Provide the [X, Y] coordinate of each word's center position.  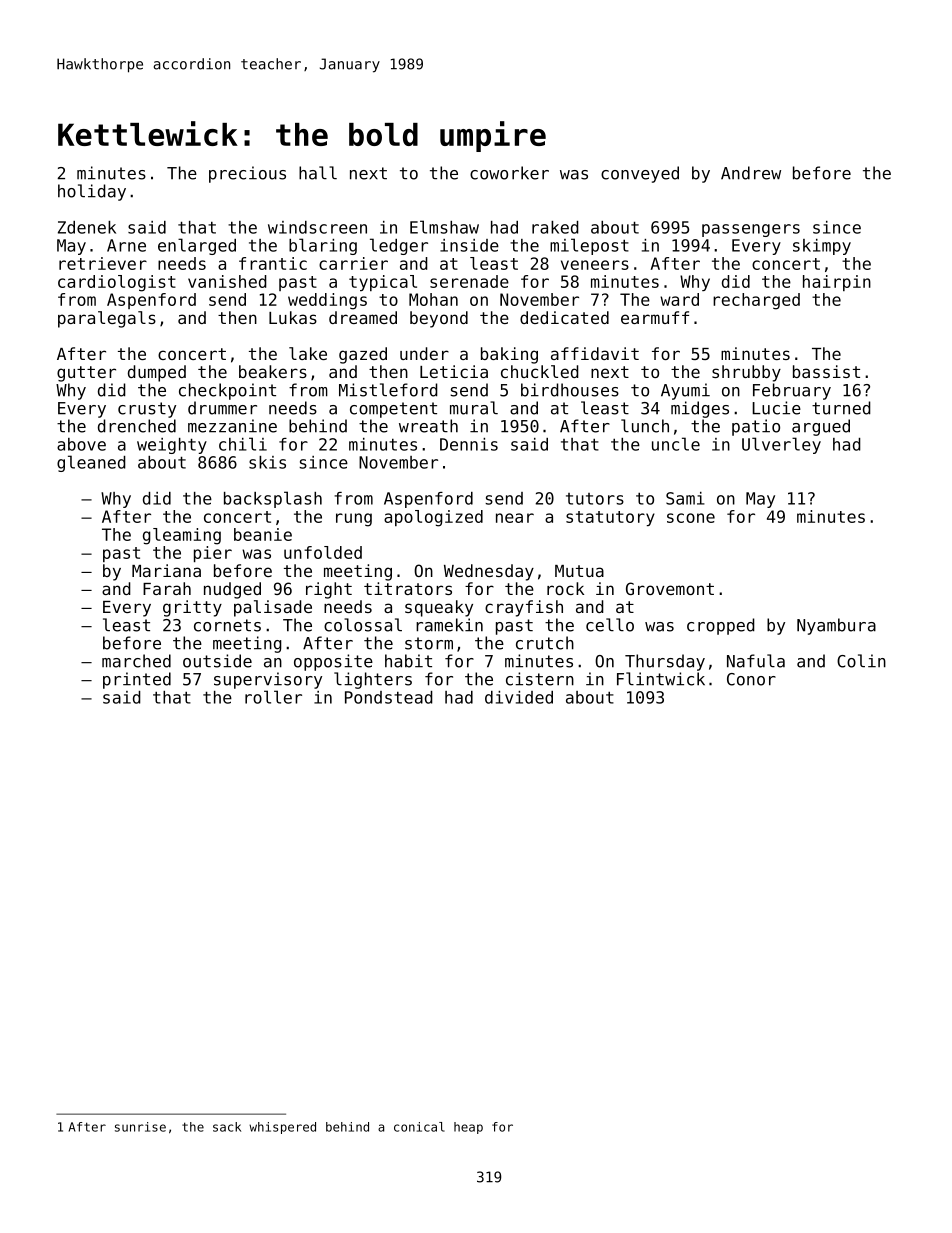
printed [137, 680]
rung [354, 520]
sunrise [140, 1127]
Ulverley [781, 445]
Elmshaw [444, 227]
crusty [147, 410]
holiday [92, 192]
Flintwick [661, 679]
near [515, 518]
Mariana [166, 570]
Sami [685, 498]
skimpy [822, 247]
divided [519, 697]
